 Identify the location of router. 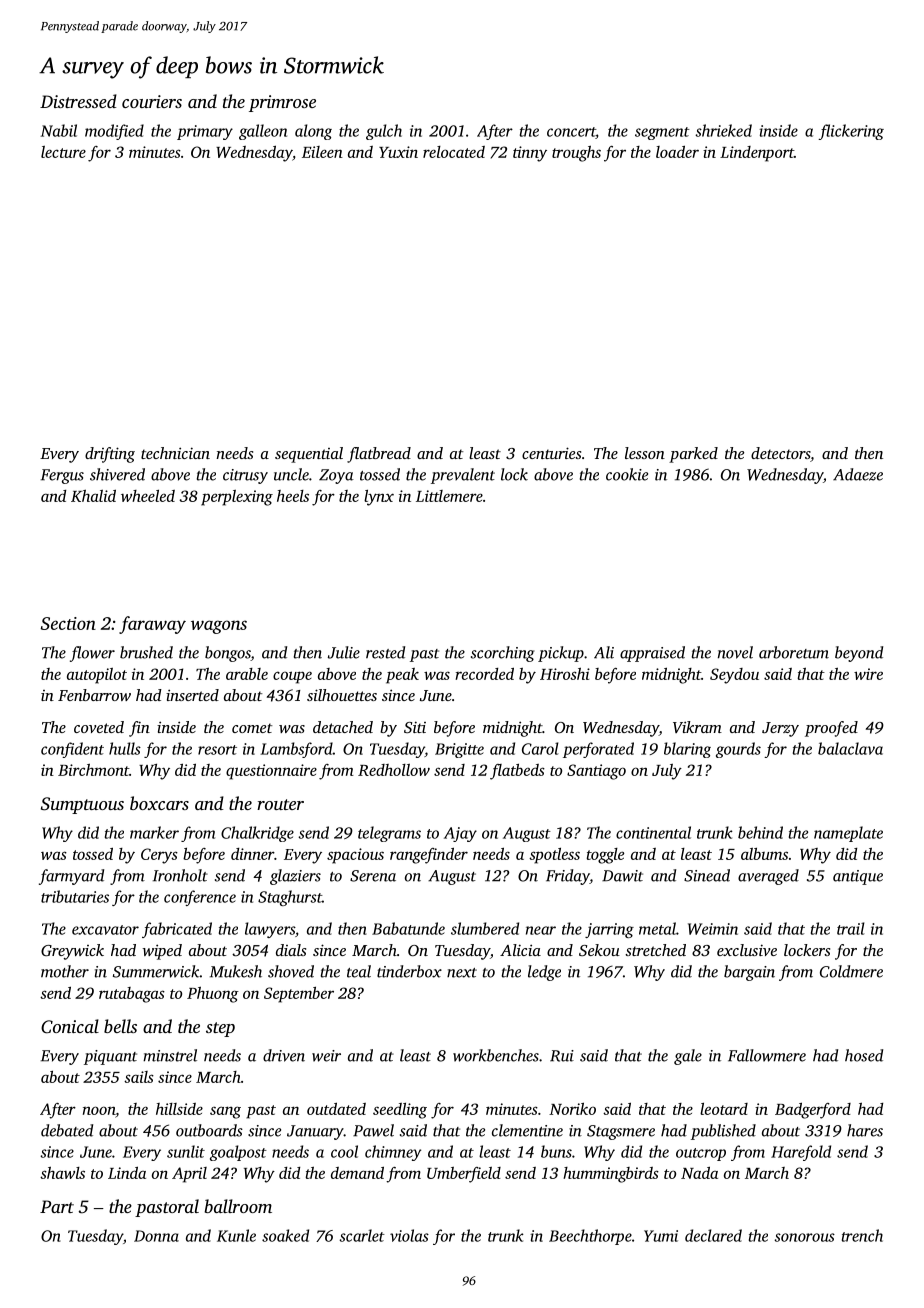
(280, 804).
